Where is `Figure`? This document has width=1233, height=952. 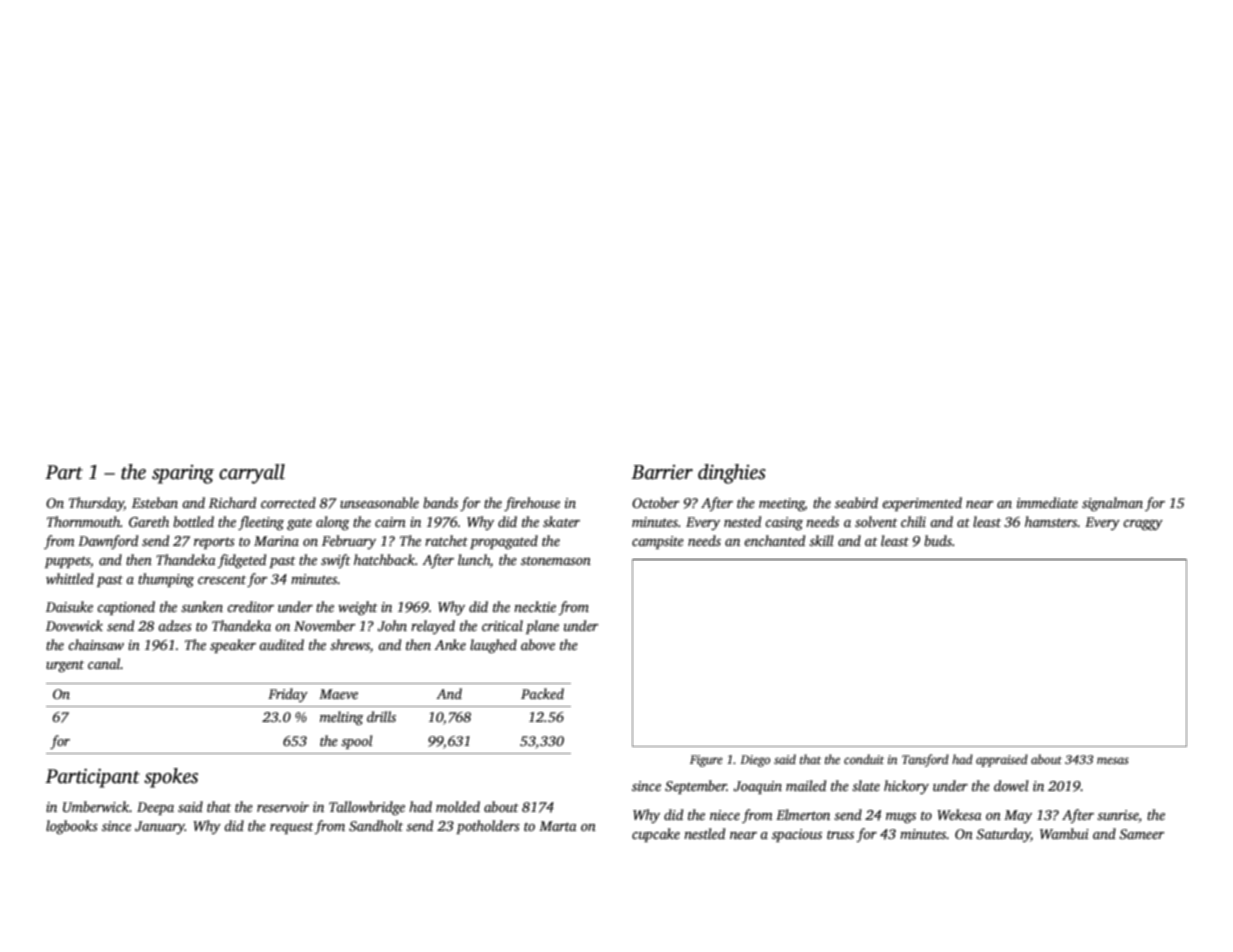
Figure is located at coordinates (706, 761).
